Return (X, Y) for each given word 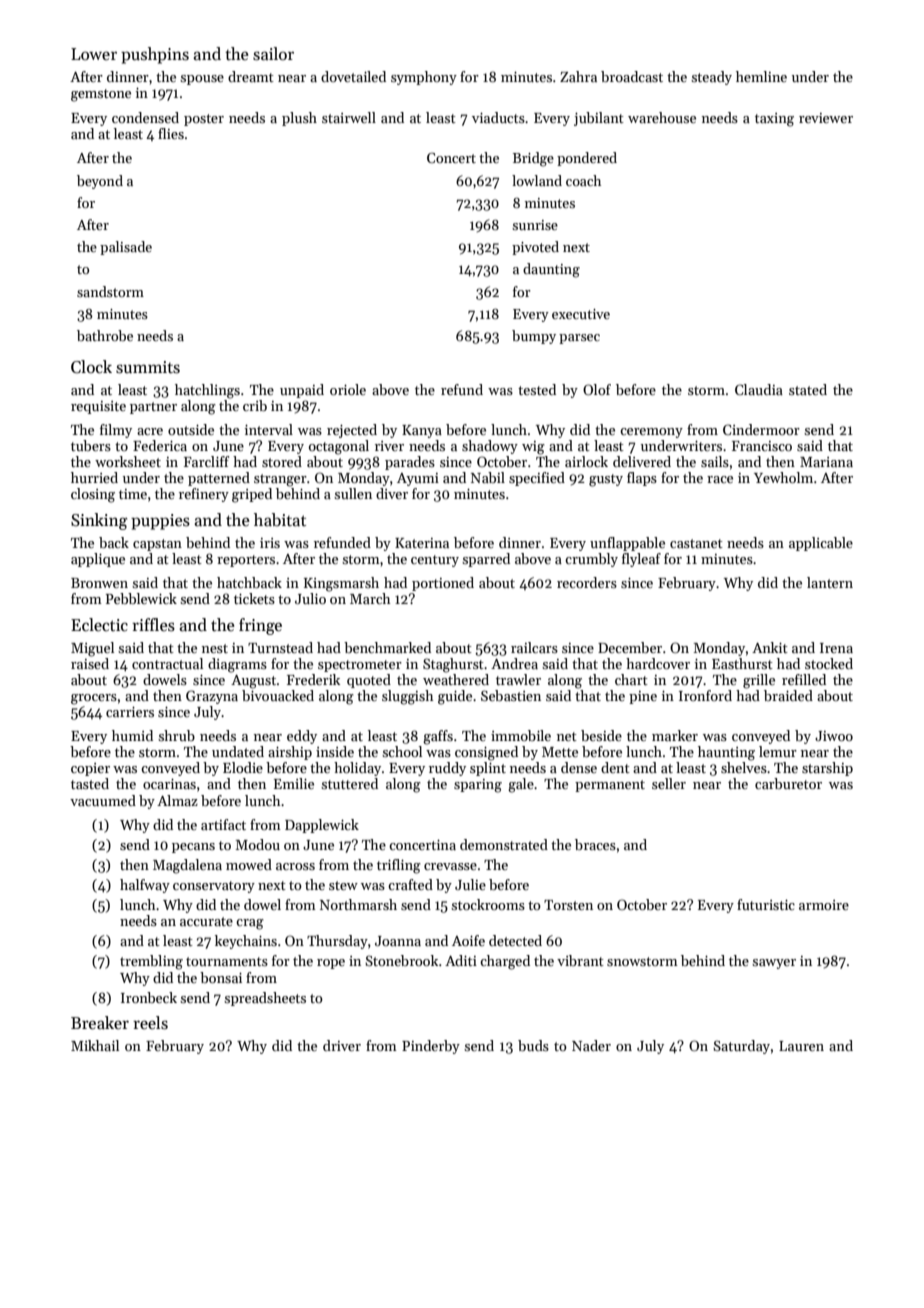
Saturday (741, 1047)
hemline (761, 76)
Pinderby (431, 1047)
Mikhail (95, 1045)
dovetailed (353, 76)
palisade (126, 248)
